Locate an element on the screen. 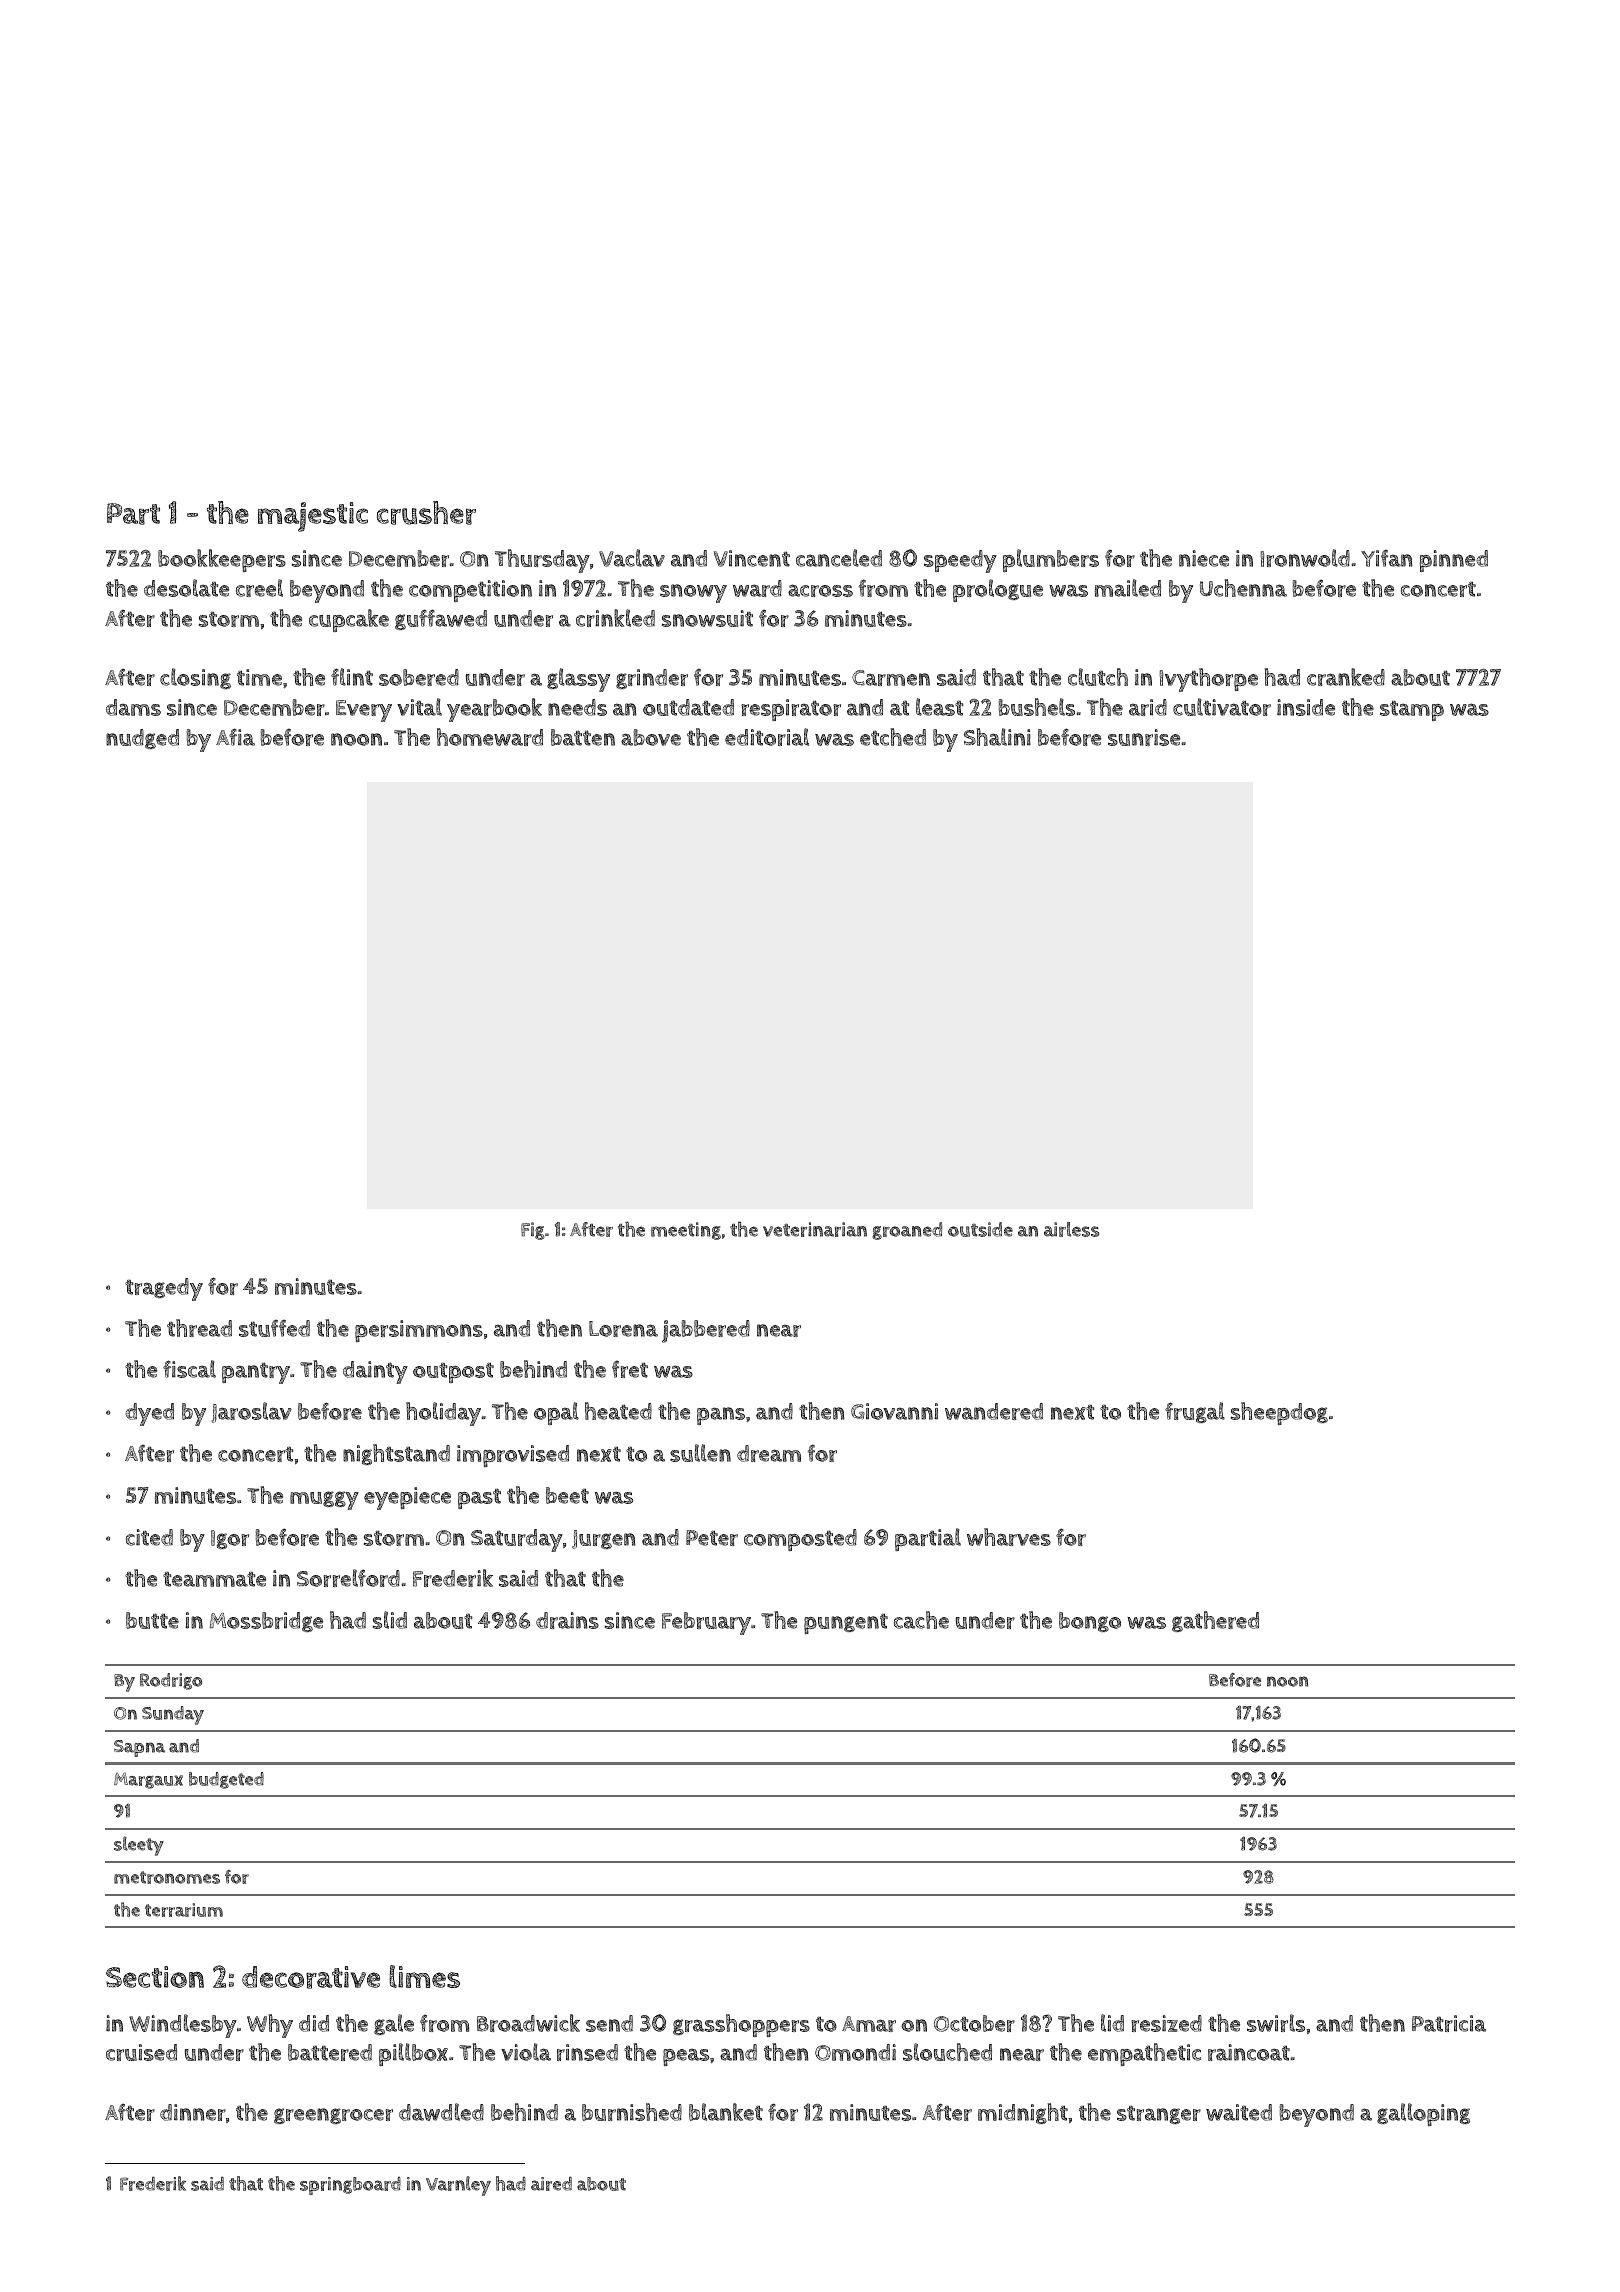  canceled is located at coordinates (839, 558).
